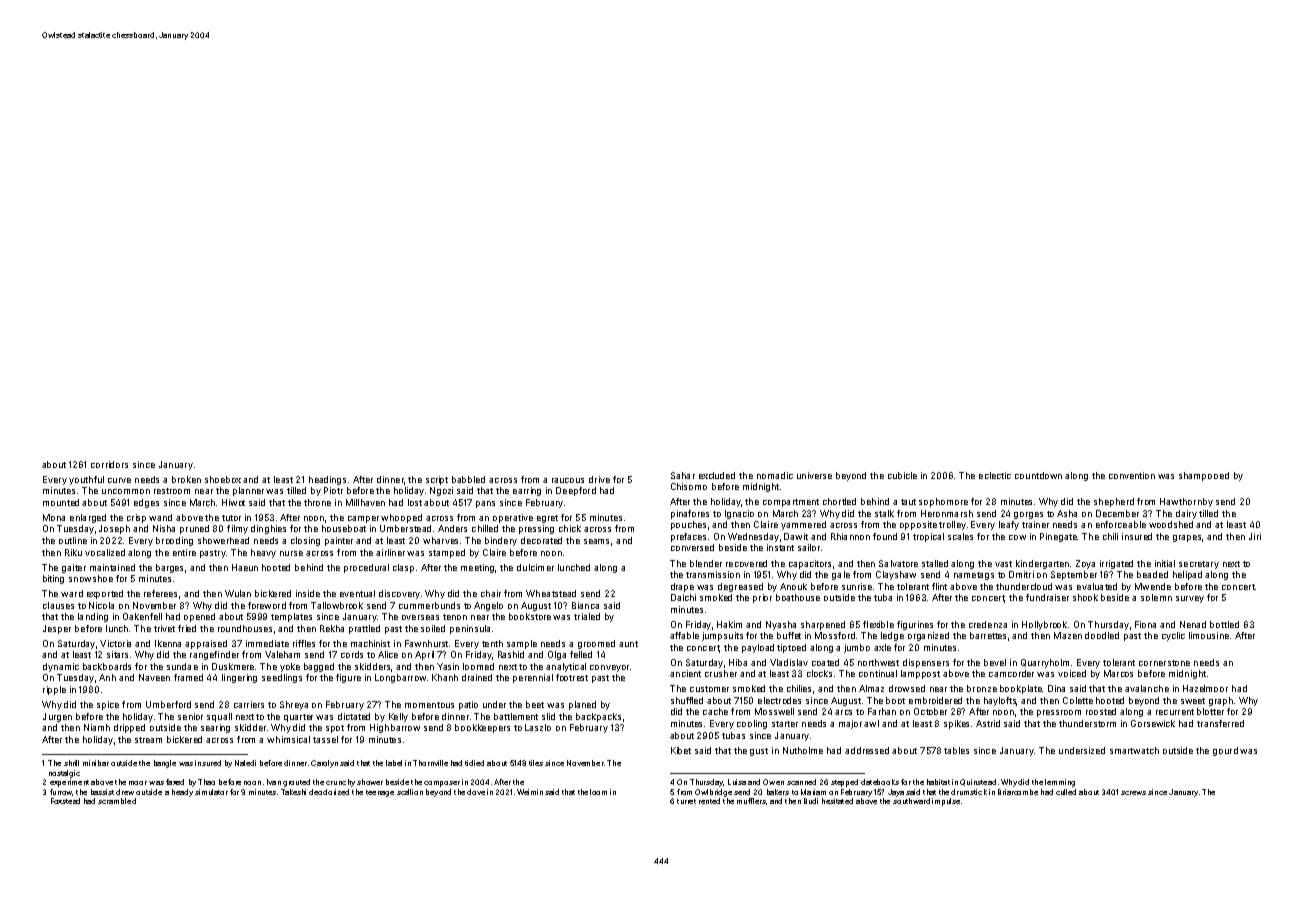 The height and width of the screenshot is (924, 1308). I want to click on secretary, so click(1199, 565).
